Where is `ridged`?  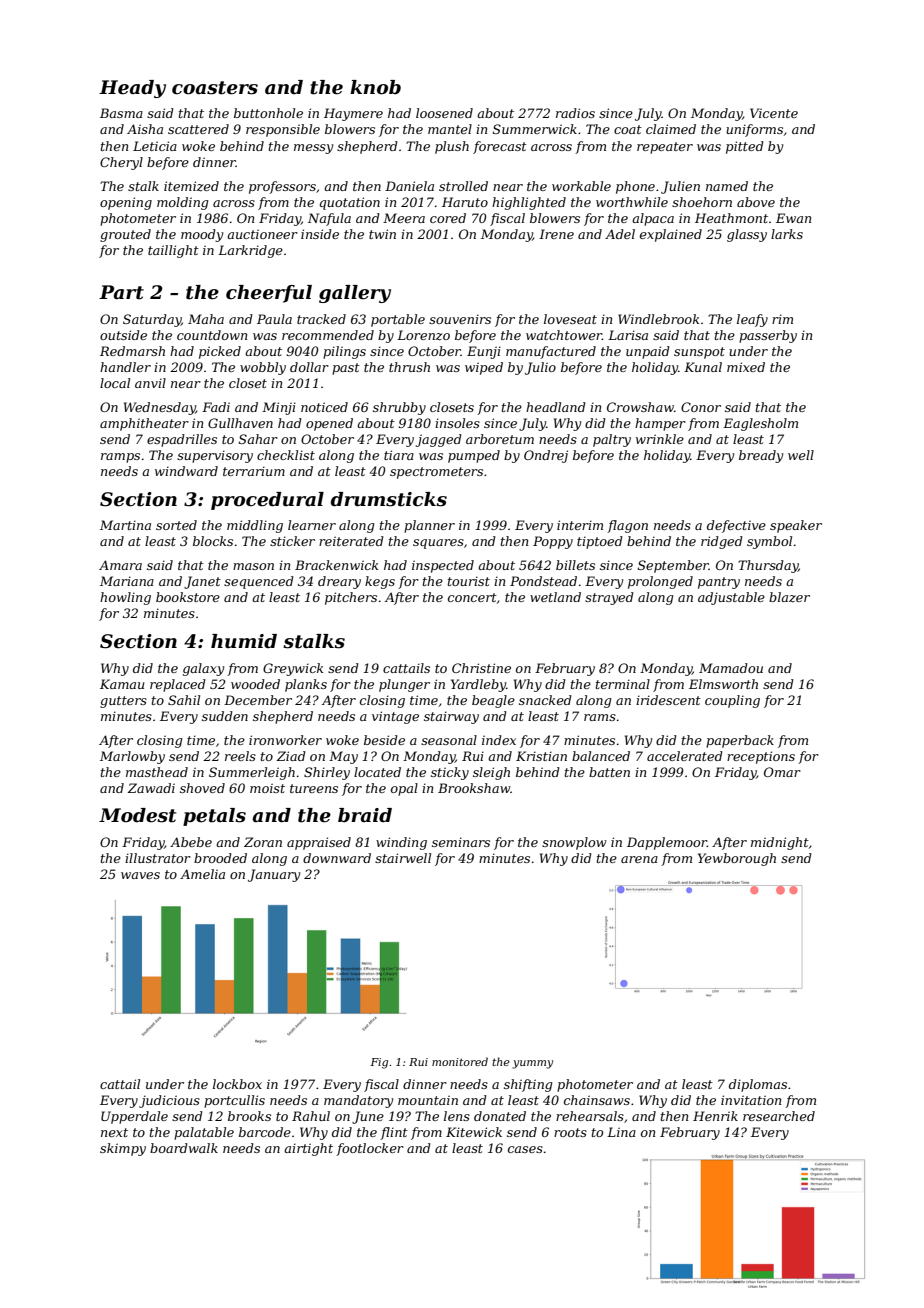
ridged is located at coordinates (722, 542).
